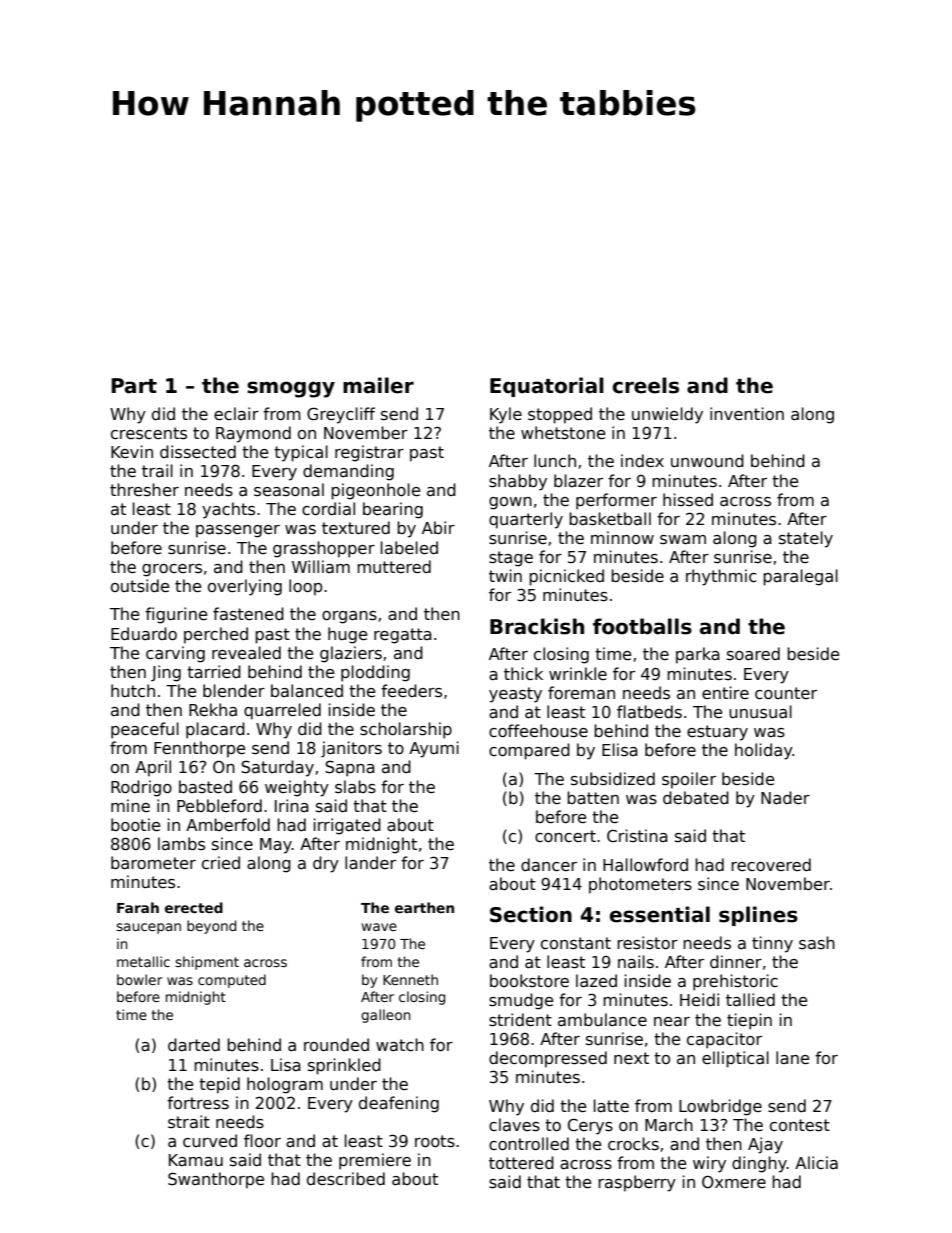 The height and width of the document is (1233, 952). What do you see at coordinates (138, 907) in the document?
I see `Farah` at bounding box center [138, 907].
